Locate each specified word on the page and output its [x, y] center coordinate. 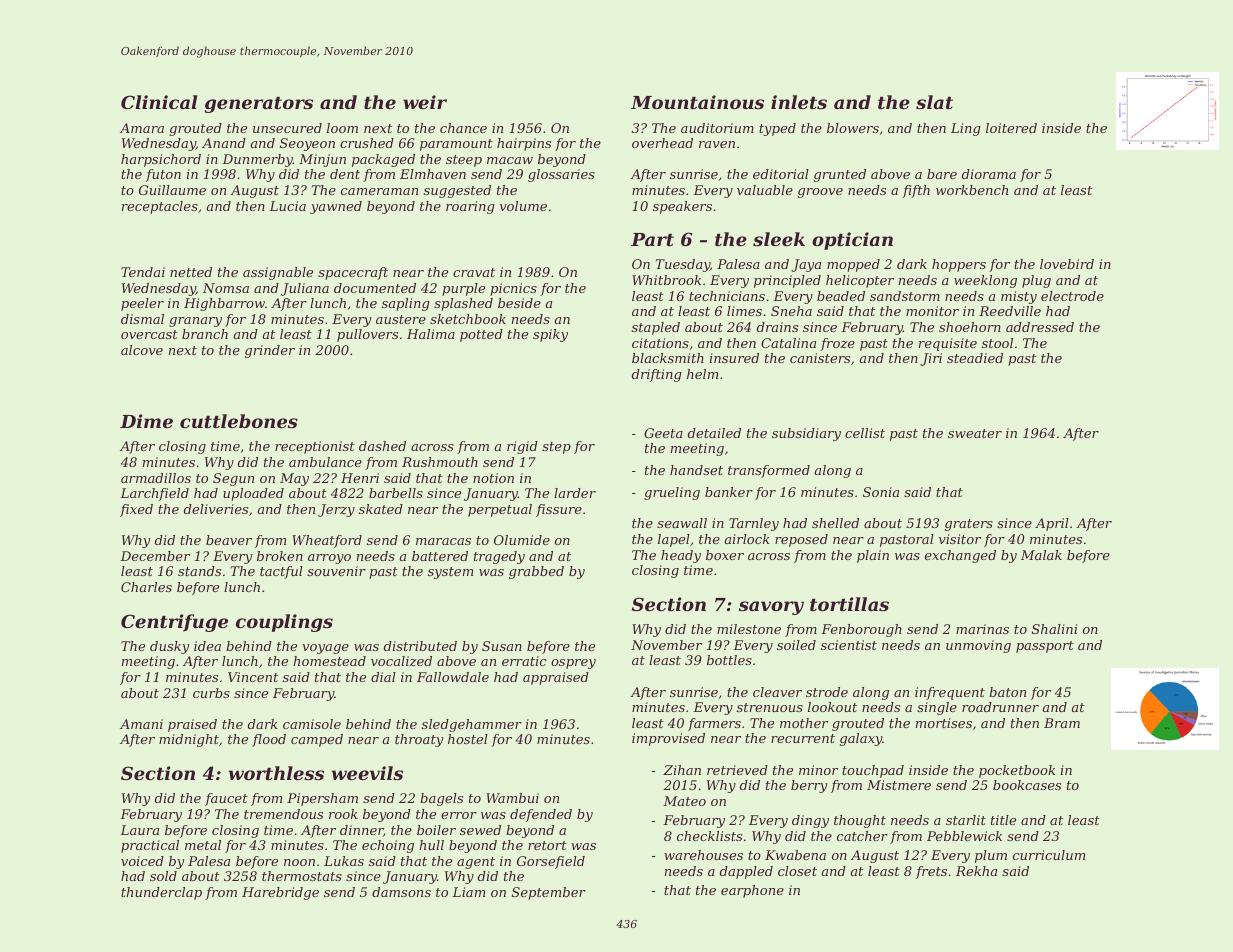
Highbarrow [224, 304]
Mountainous [697, 102]
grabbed [536, 572]
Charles [146, 587]
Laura [139, 830]
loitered [1011, 128]
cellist [865, 433]
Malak [1041, 555]
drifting [657, 375]
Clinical [159, 102]
